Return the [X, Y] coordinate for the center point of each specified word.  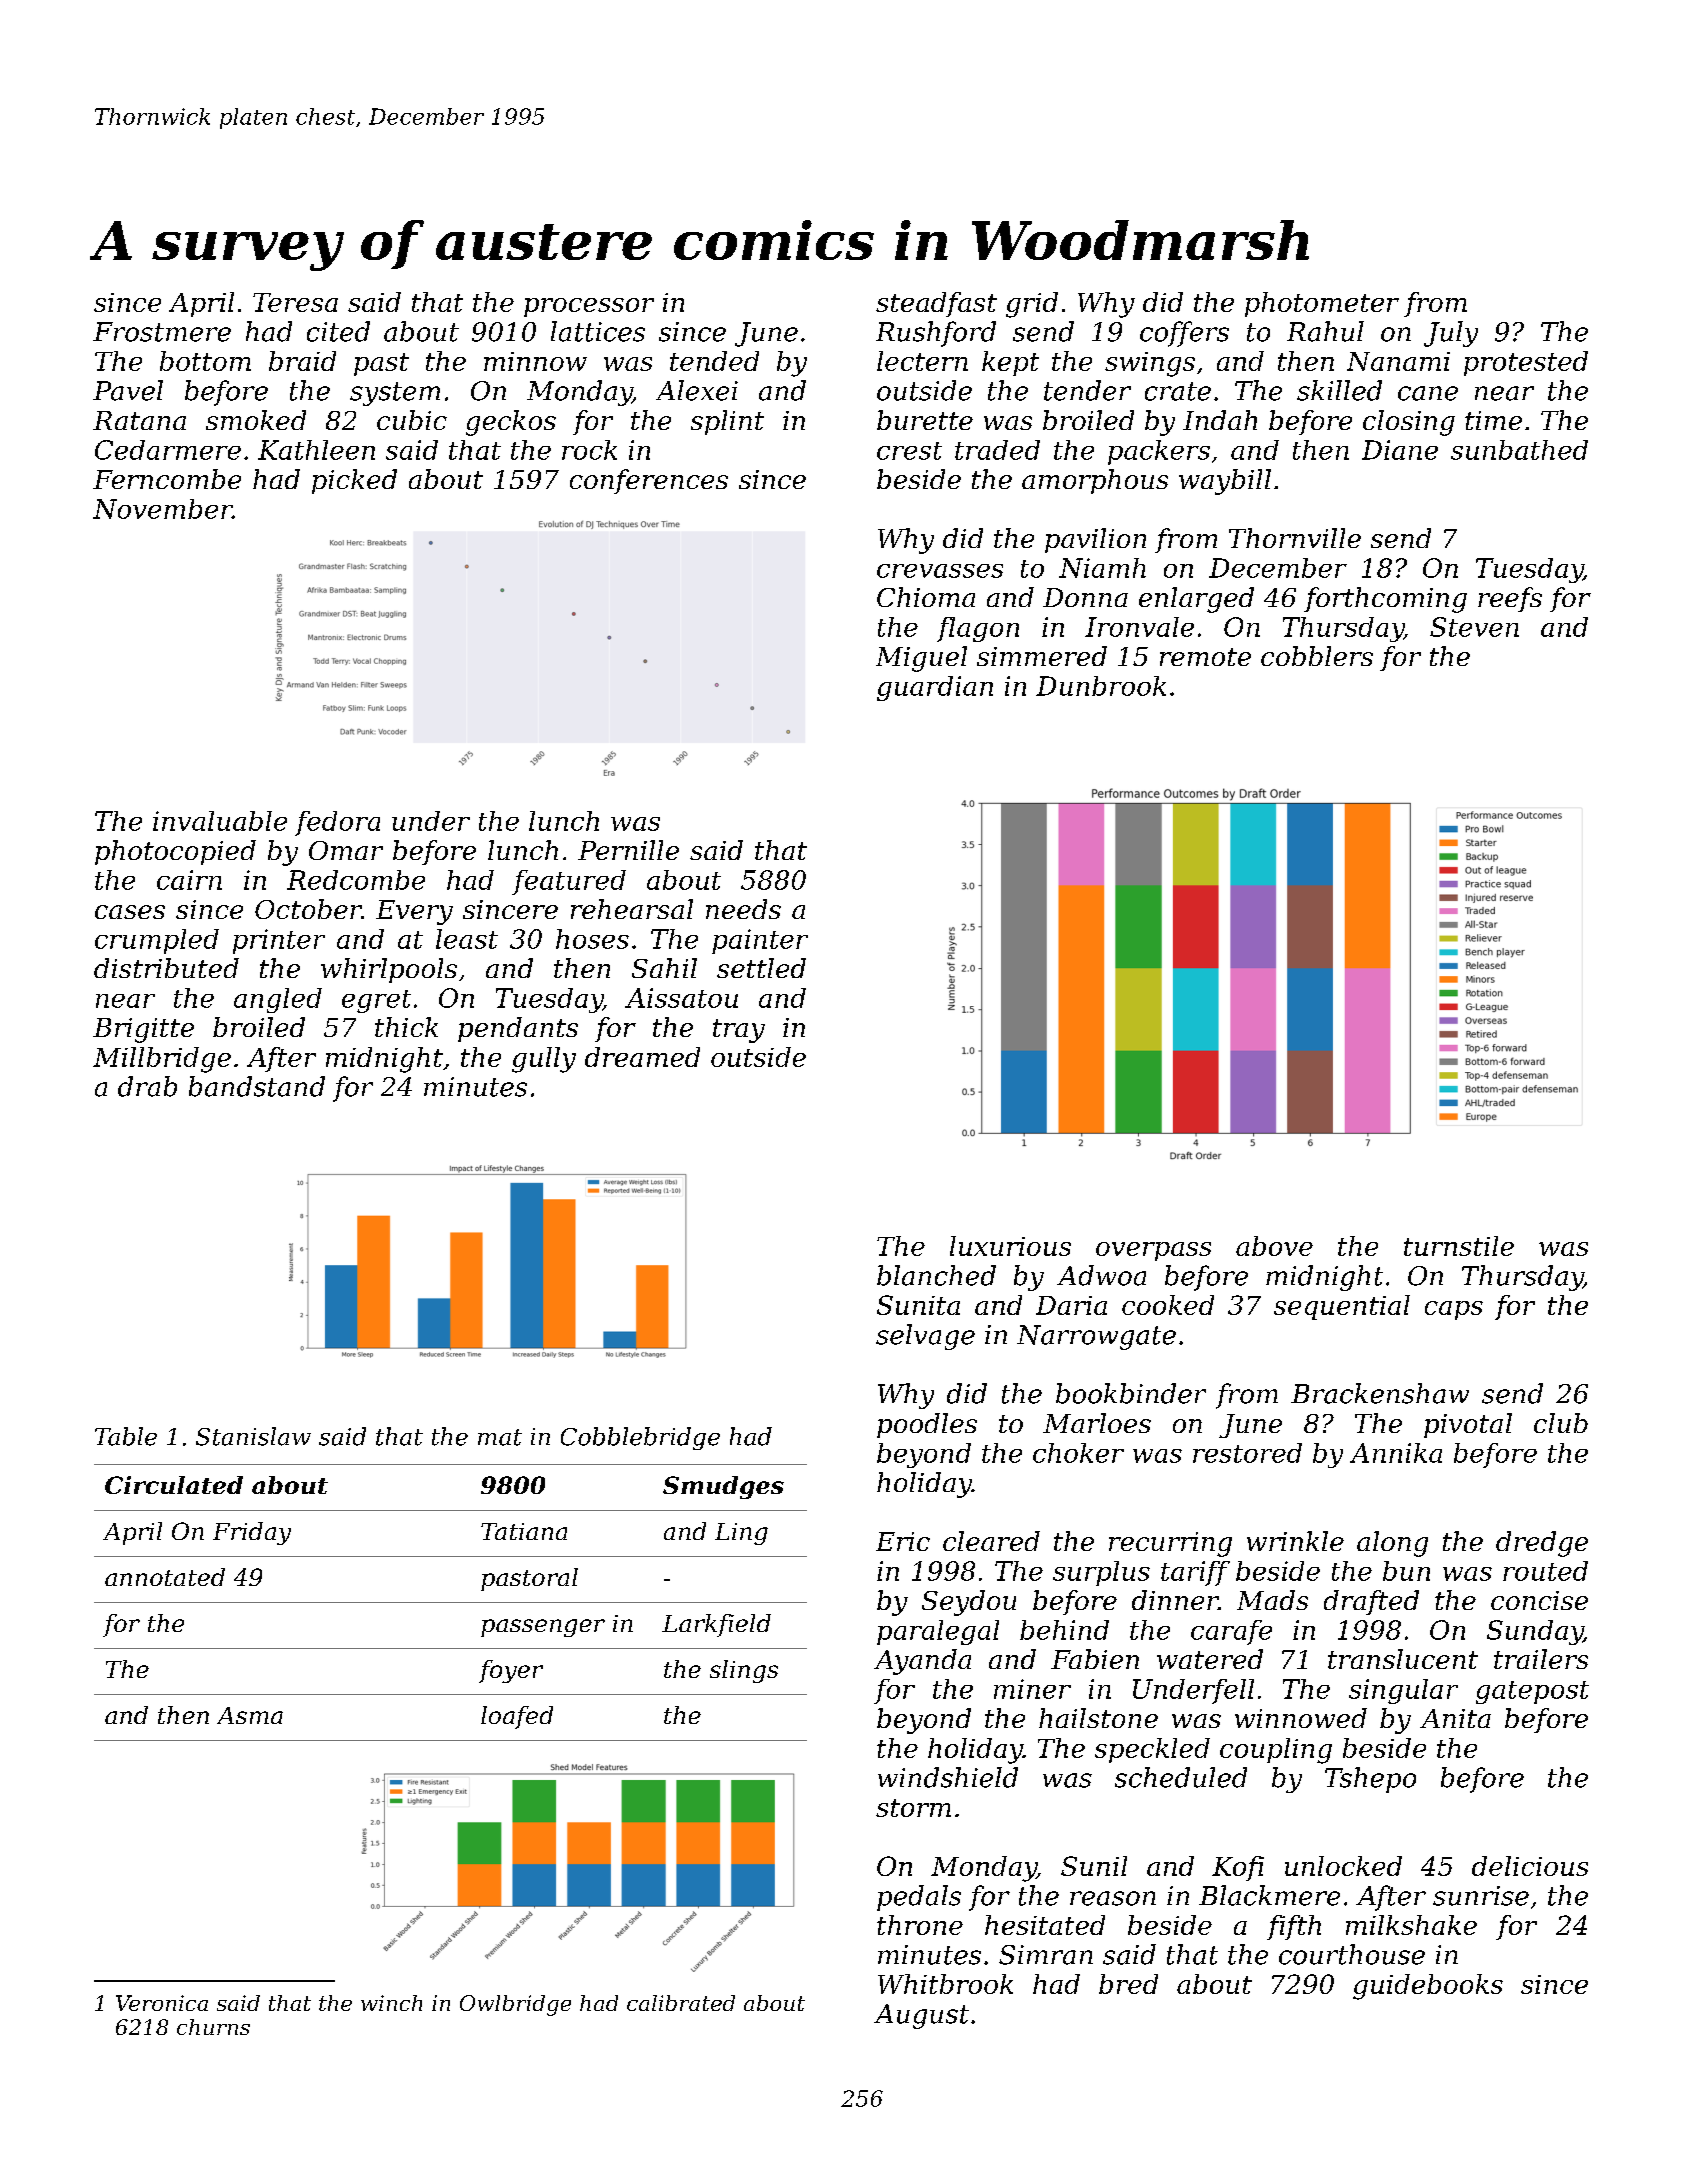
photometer [1322, 304]
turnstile [1459, 1246]
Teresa [295, 302]
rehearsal [632, 909]
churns [213, 2027]
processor [589, 307]
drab [147, 1086]
